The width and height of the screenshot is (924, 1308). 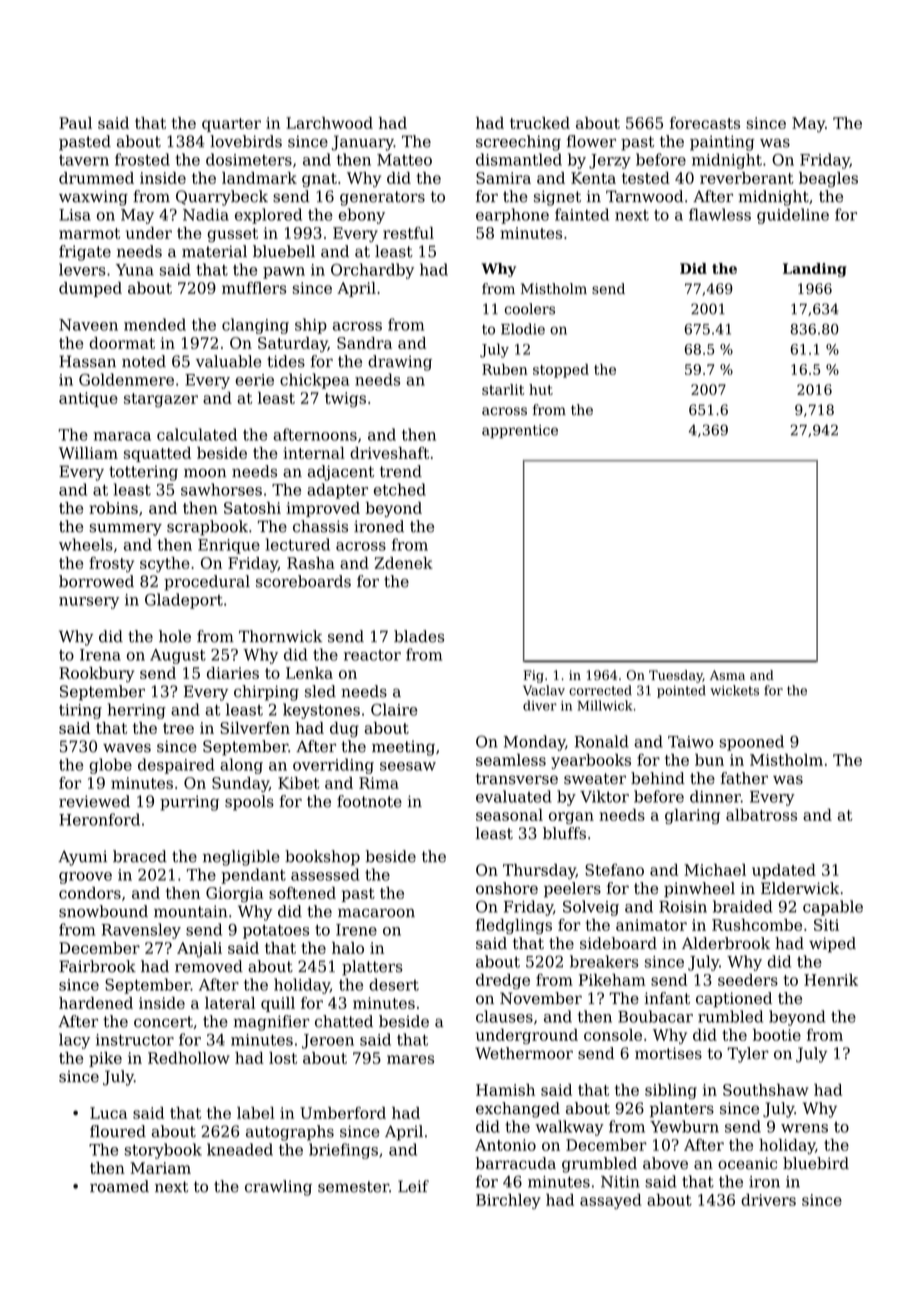 What do you see at coordinates (255, 728) in the screenshot?
I see `Silverfen` at bounding box center [255, 728].
